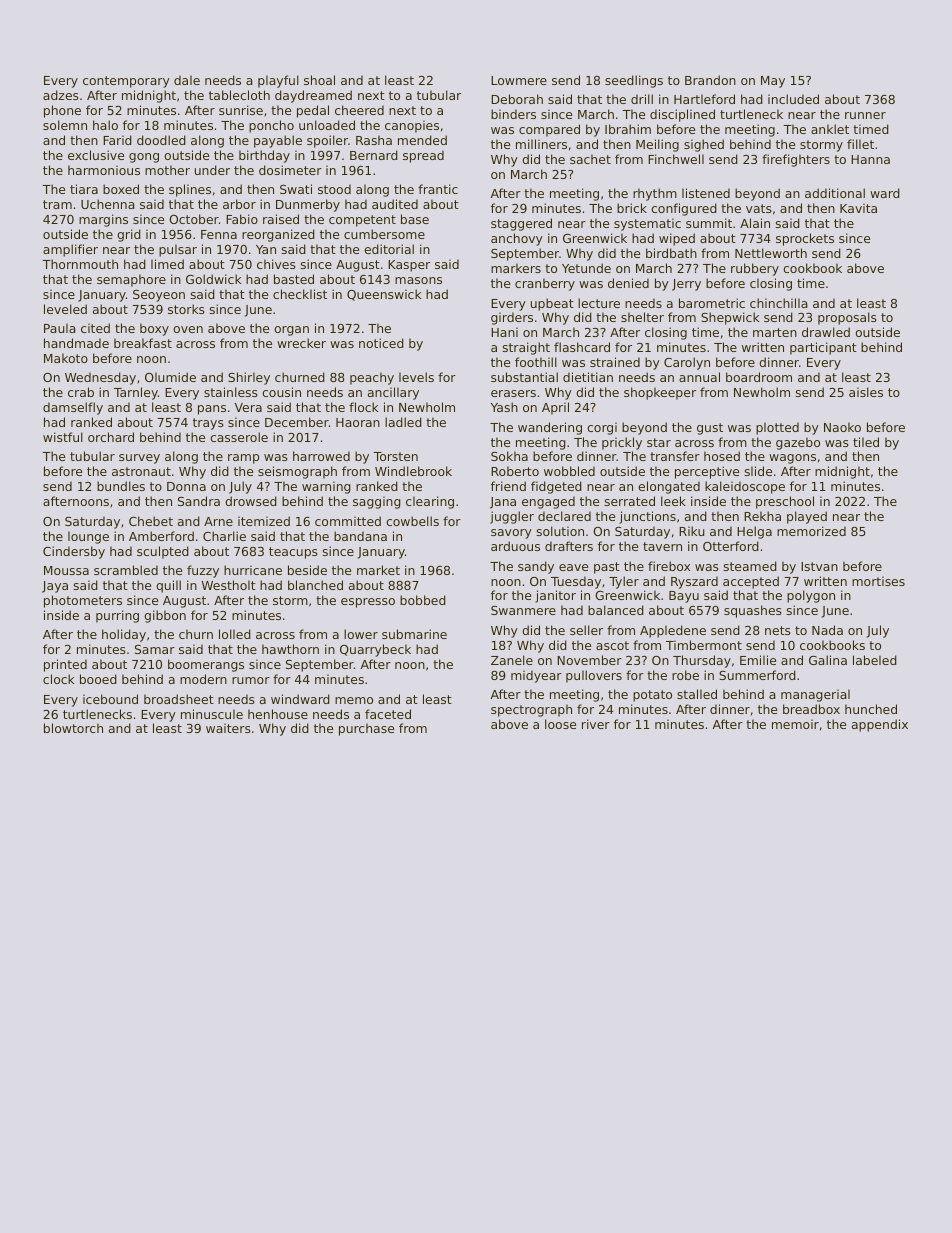  What do you see at coordinates (805, 239) in the page?
I see `sprockets` at bounding box center [805, 239].
